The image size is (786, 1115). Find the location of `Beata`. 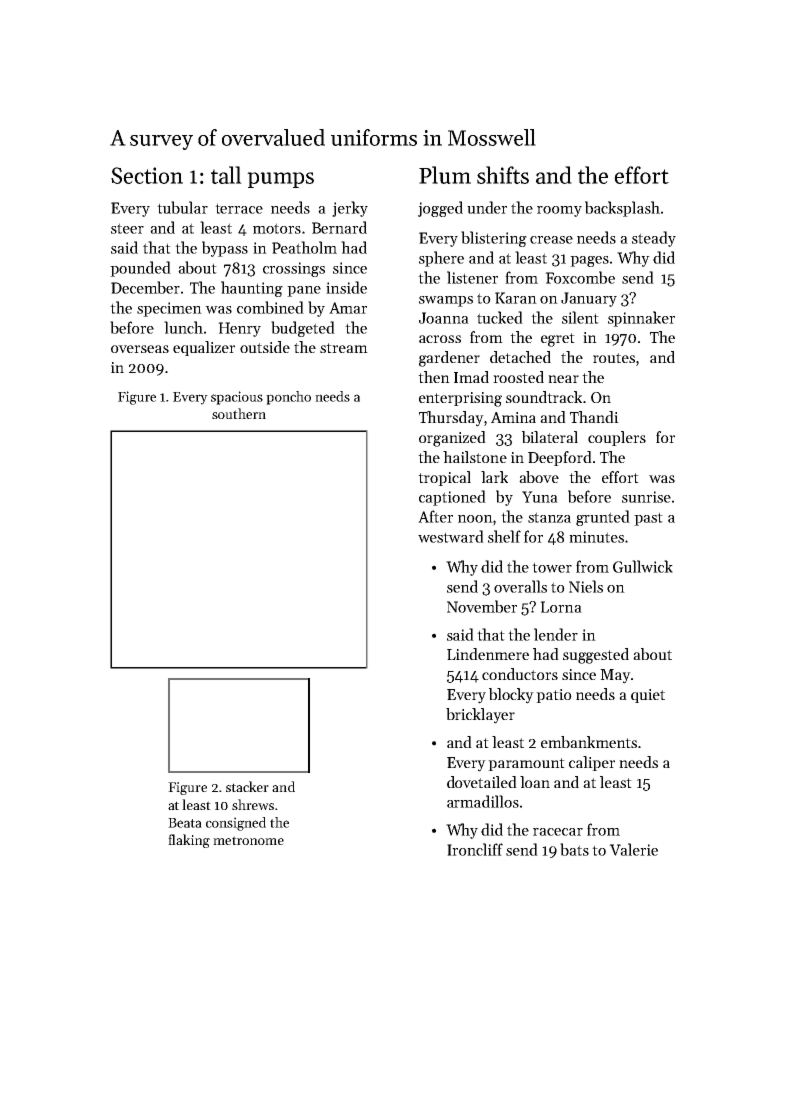

Beata is located at coordinates (185, 823).
